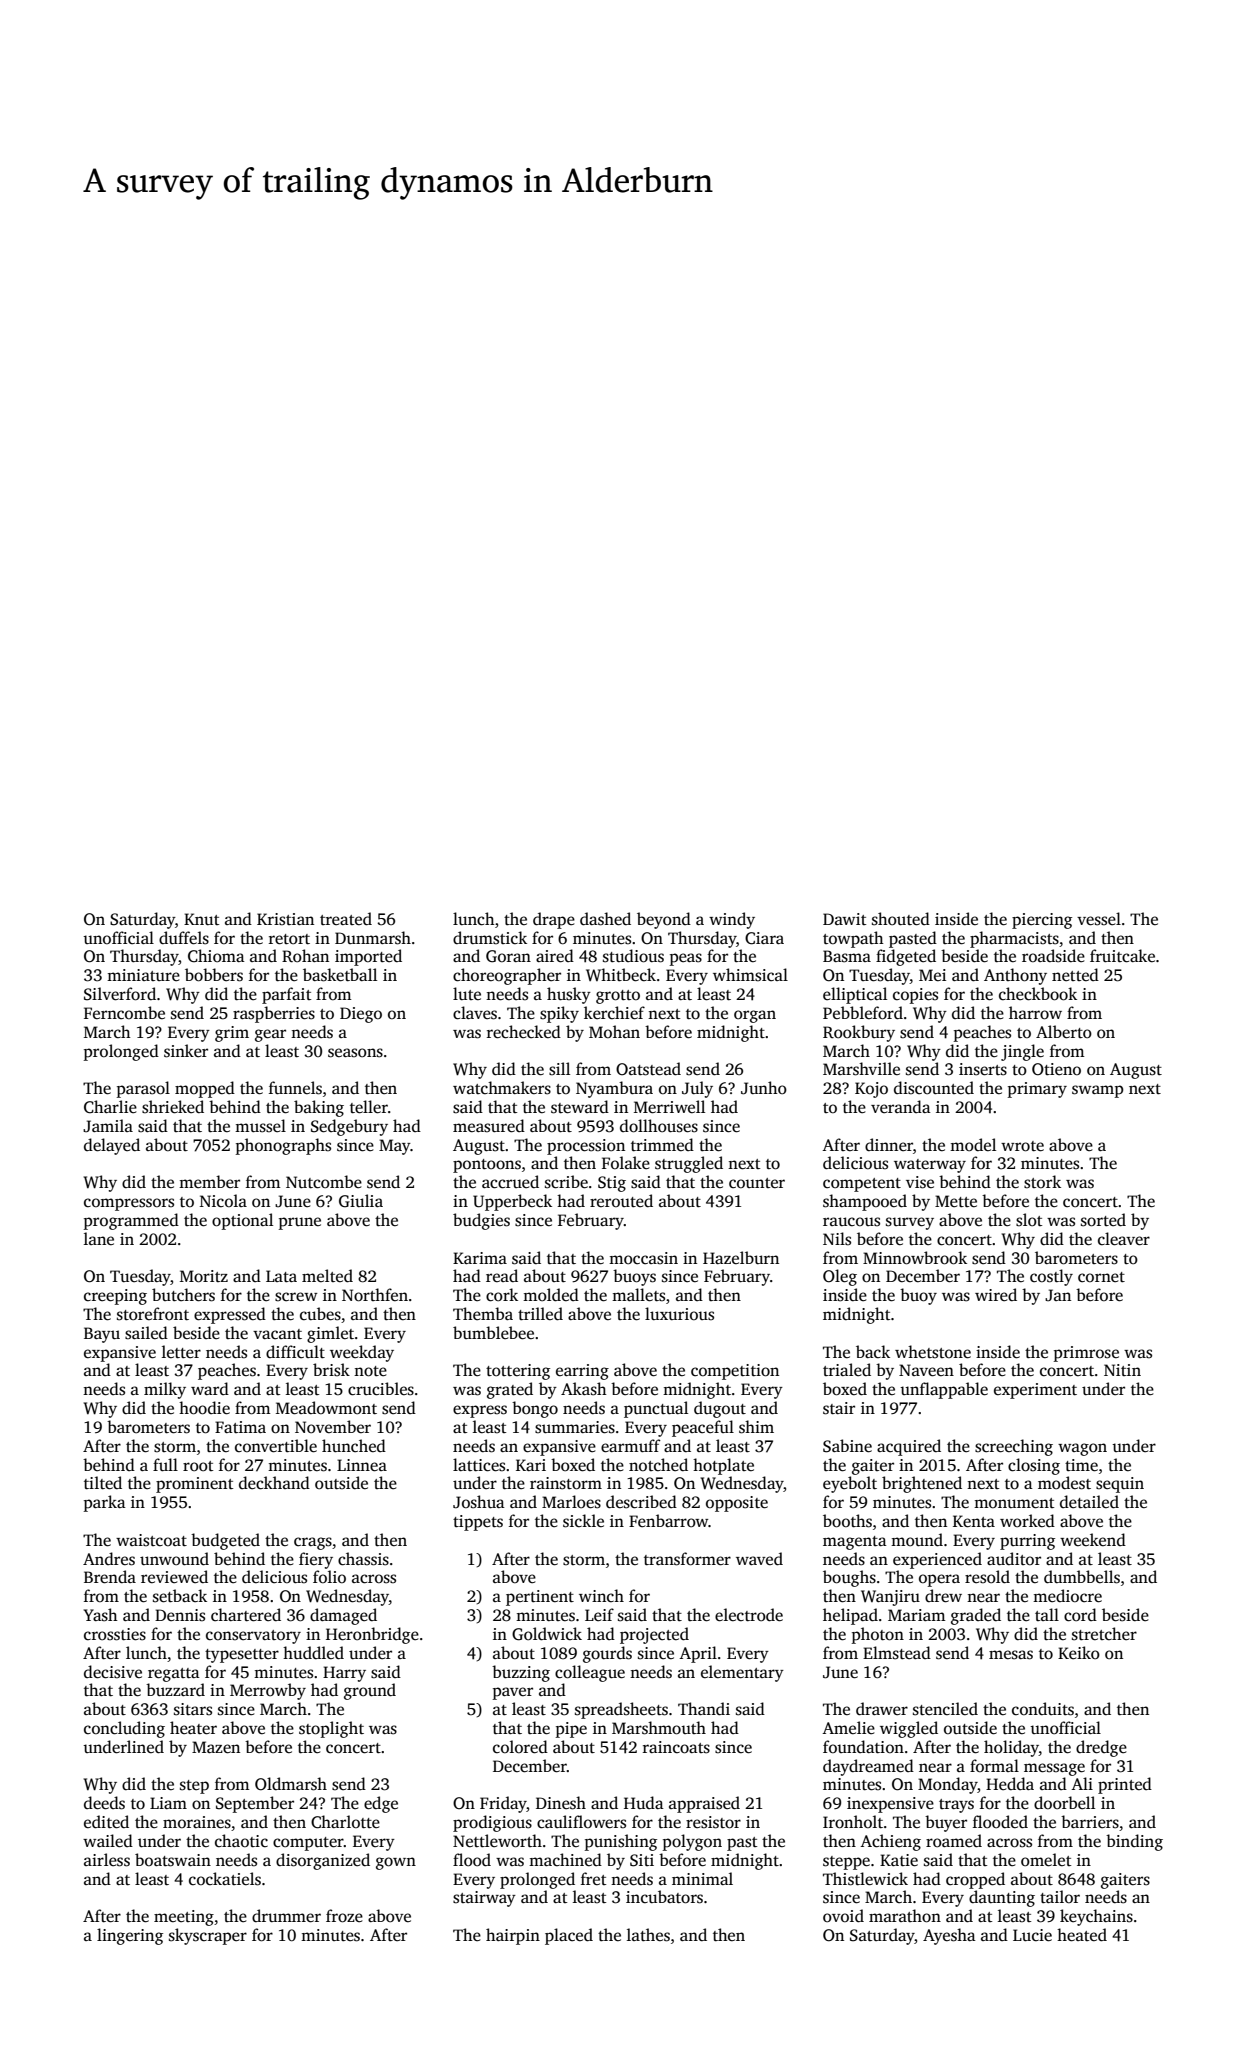 Image resolution: width=1247 pixels, height=2053 pixels. I want to click on drape, so click(554, 920).
